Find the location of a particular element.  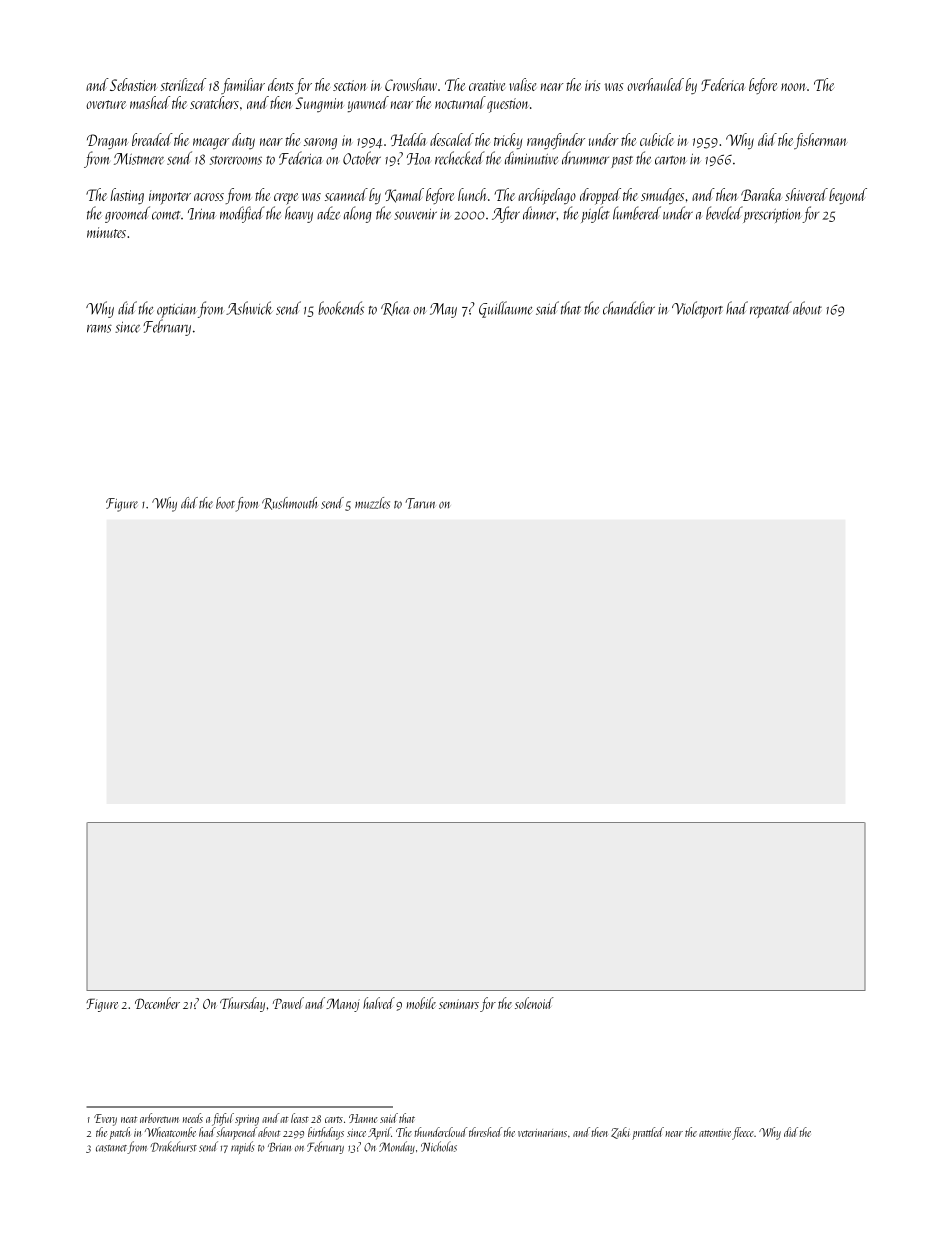

rapids is located at coordinates (243, 1147).
